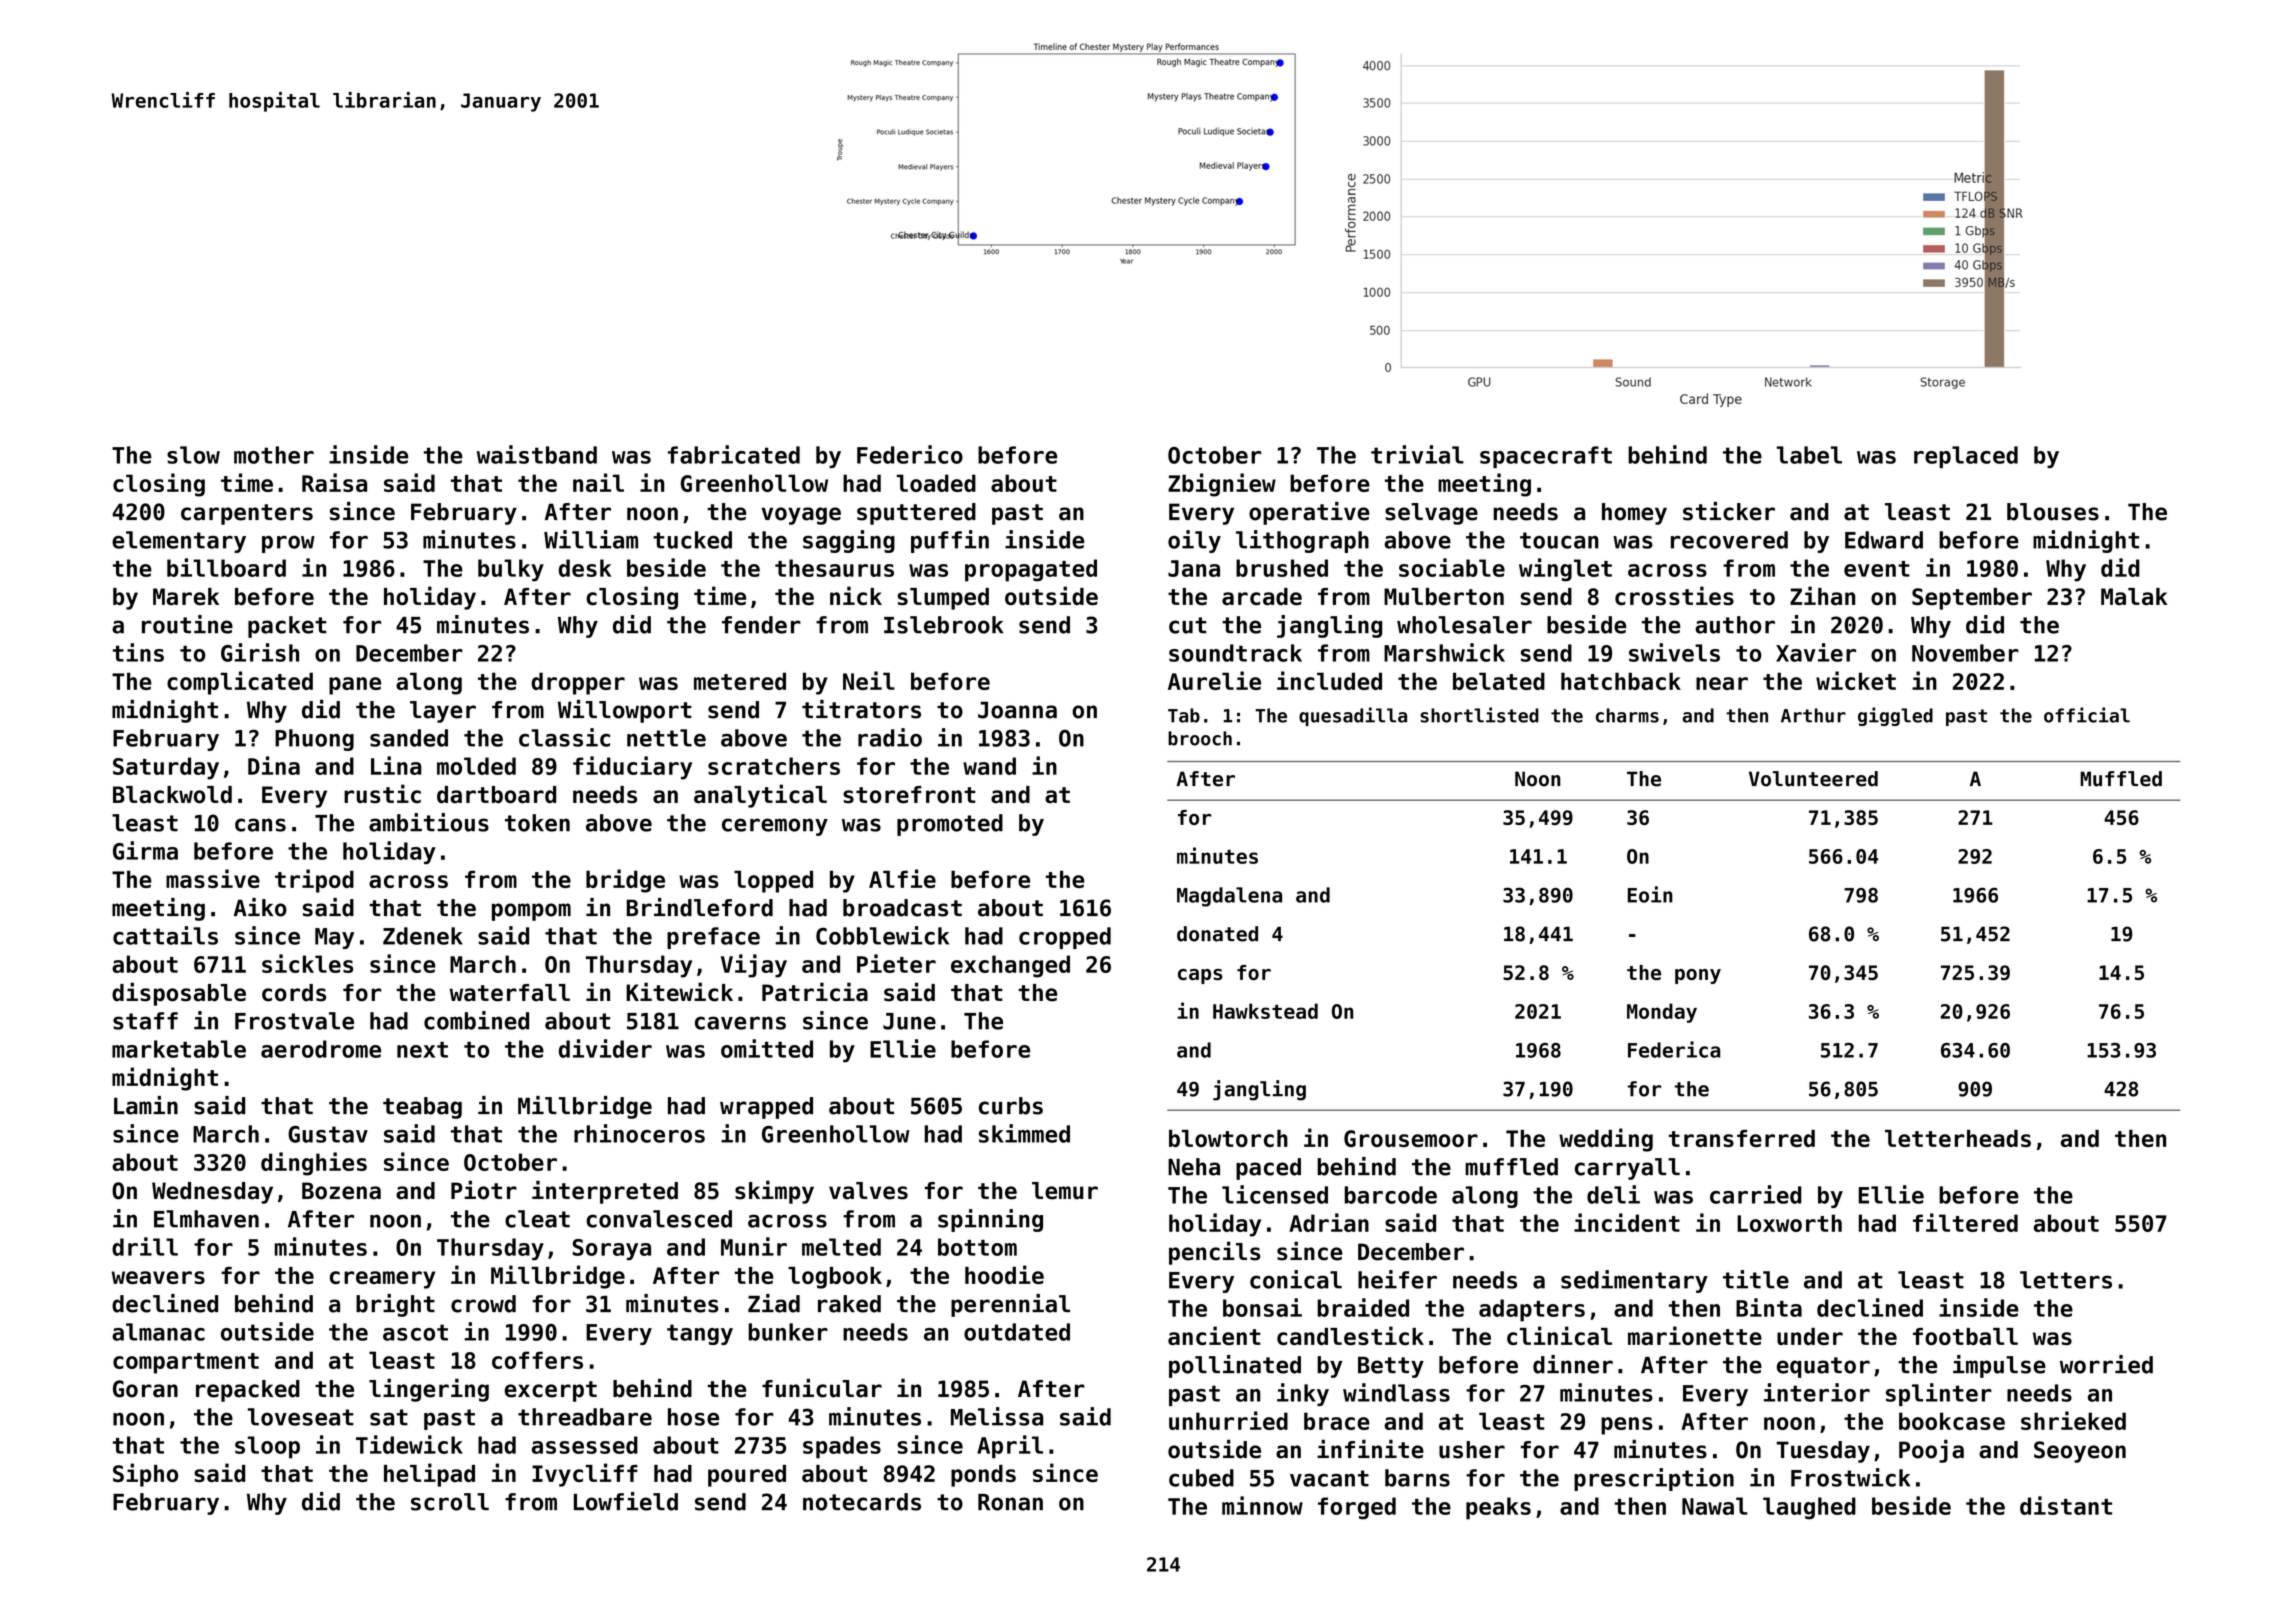 The height and width of the image is (1620, 2292). Describe the element at coordinates (861, 709) in the image. I see `titrators` at that location.
